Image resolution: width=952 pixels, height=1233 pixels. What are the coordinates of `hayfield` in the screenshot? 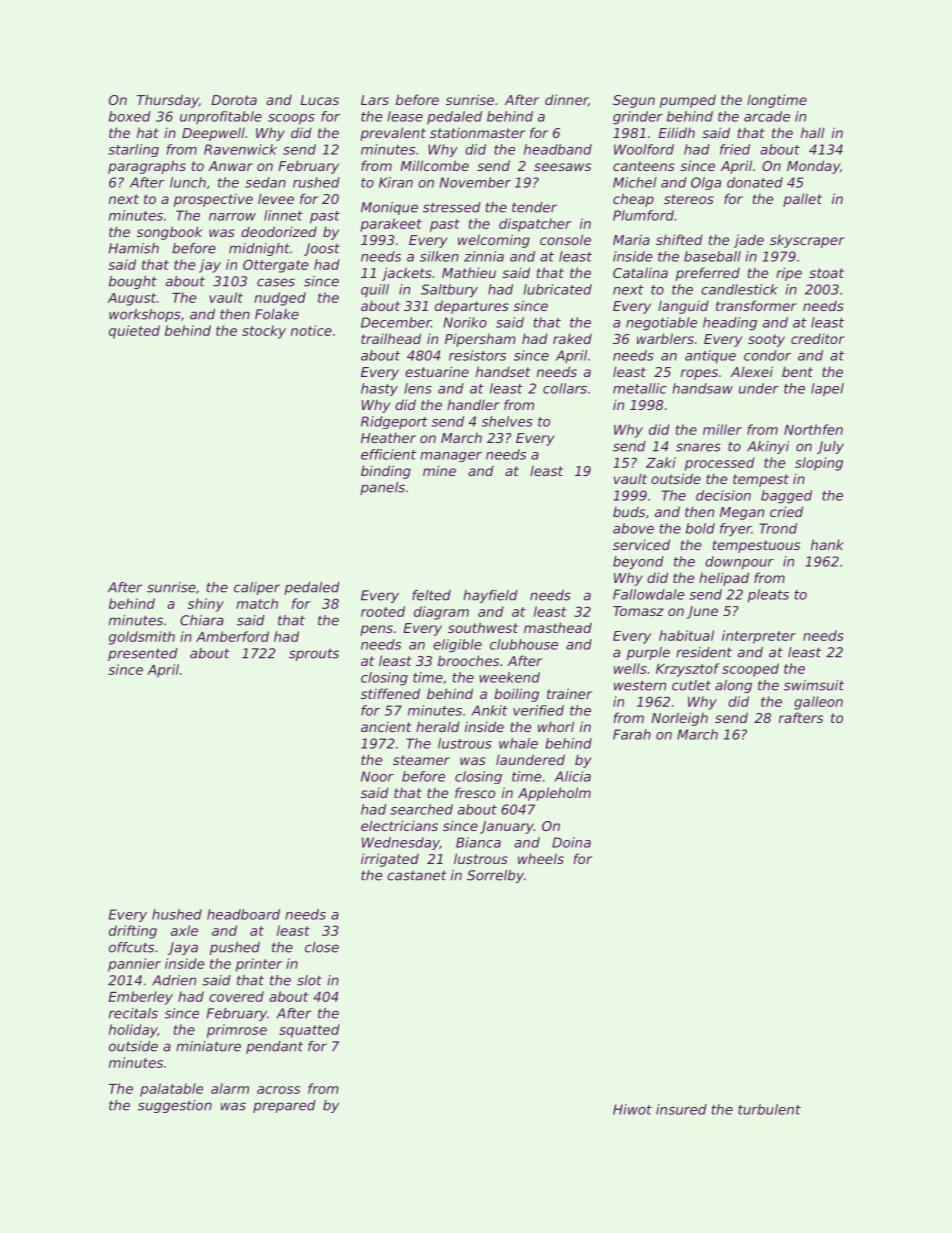 It's located at (490, 596).
